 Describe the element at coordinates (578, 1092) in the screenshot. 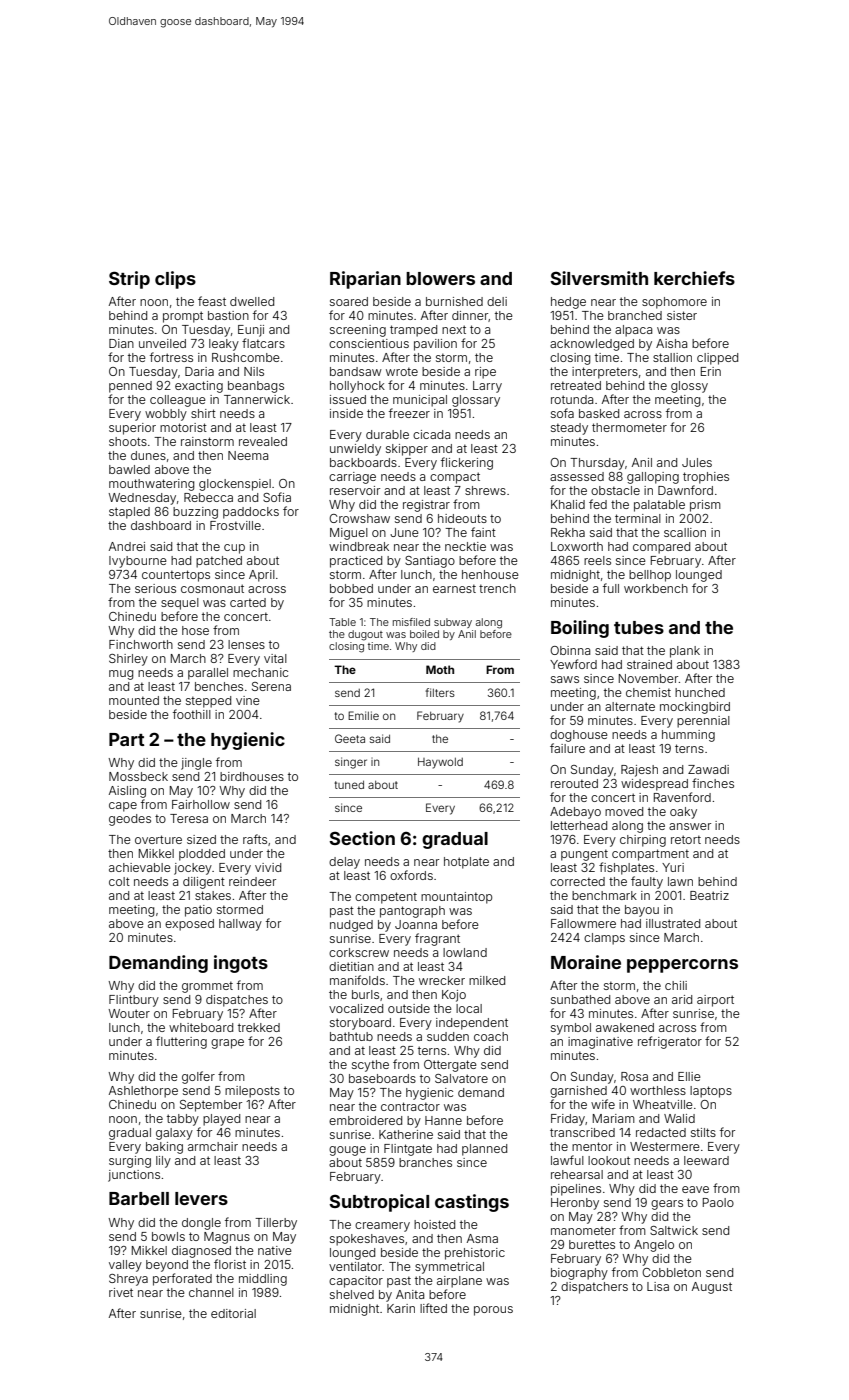

I see `garnished` at that location.
